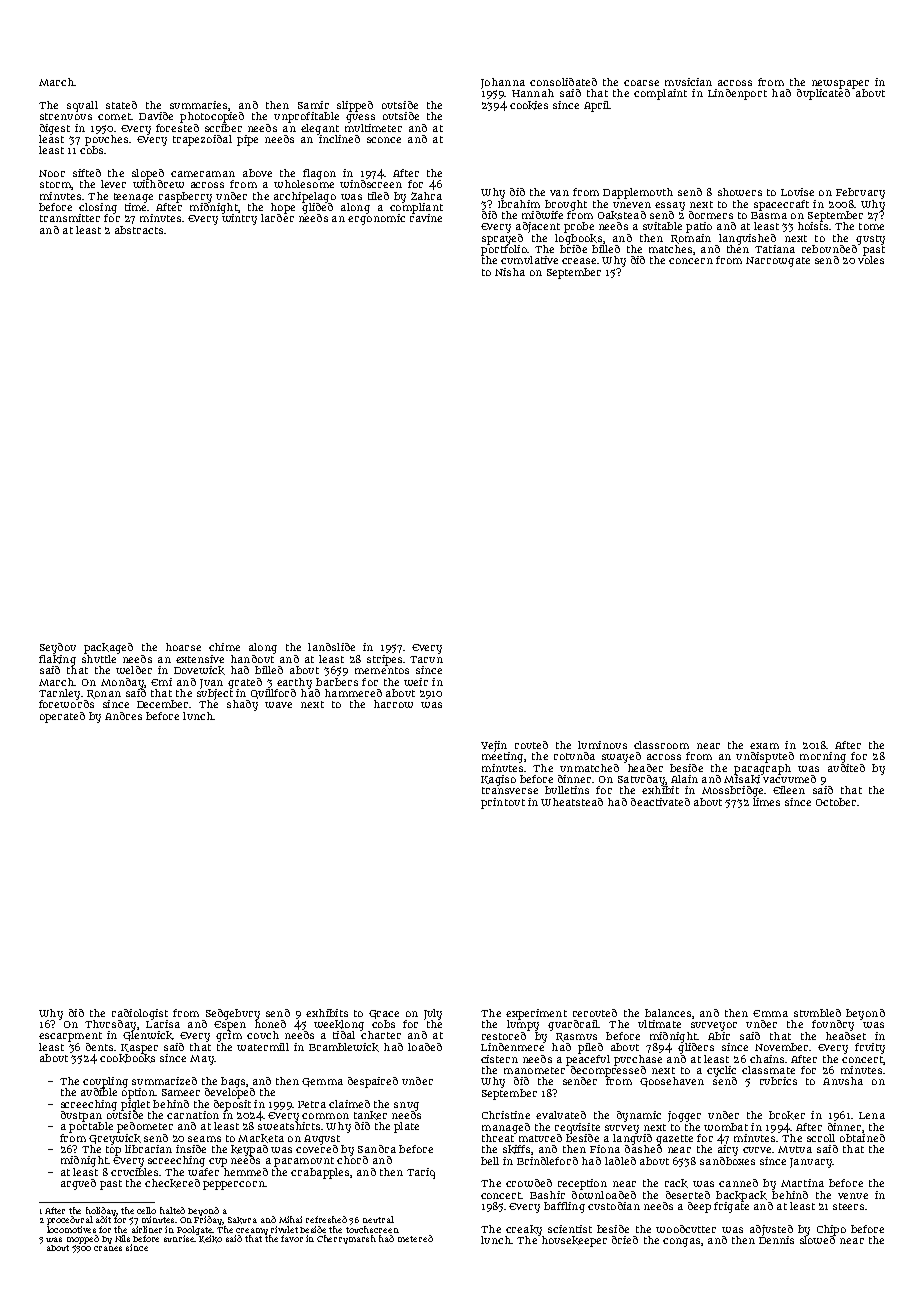 This screenshot has height=1308, width=924. I want to click on Thursday, so click(110, 1025).
